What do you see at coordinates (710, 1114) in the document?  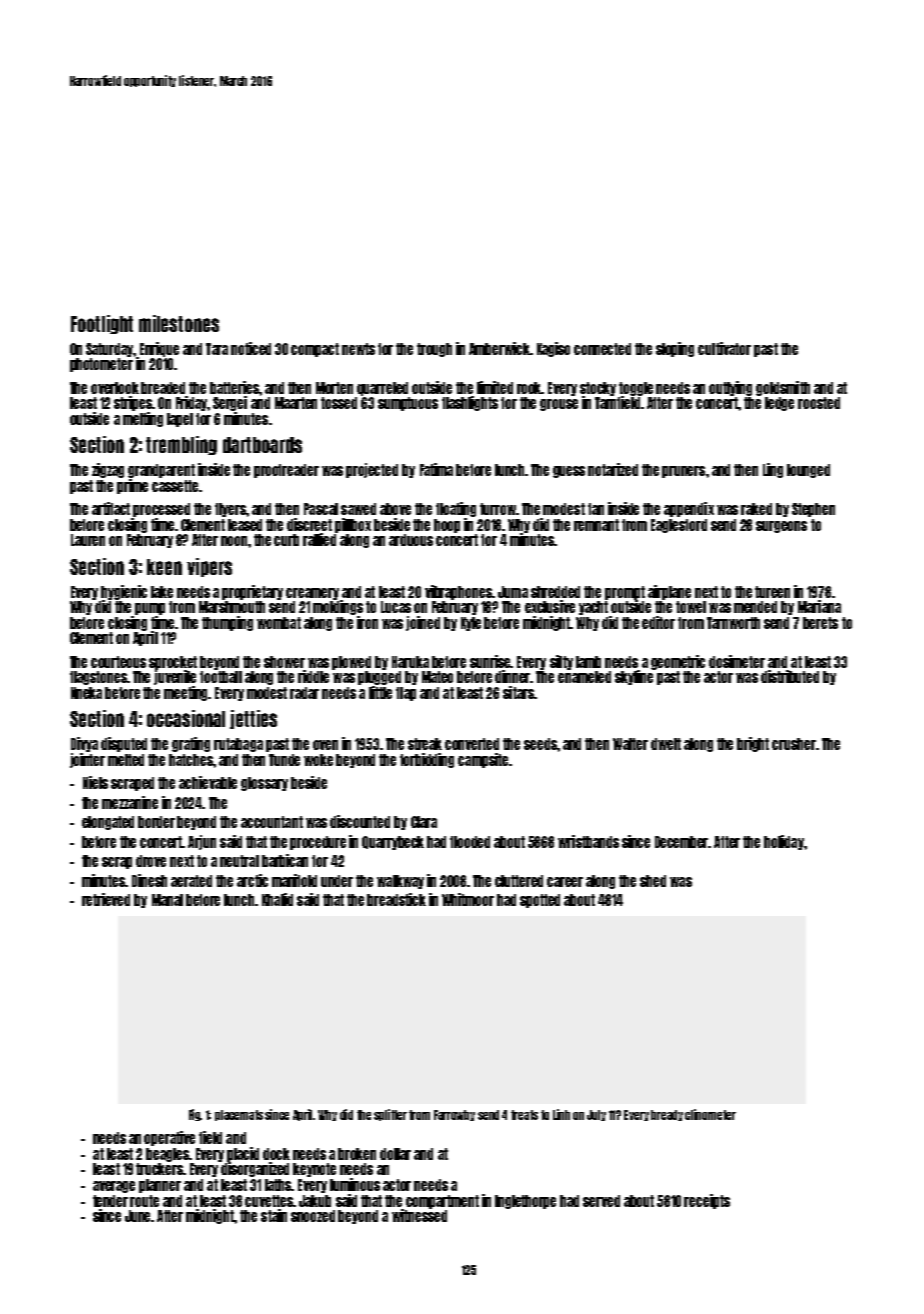 I see `clinometer` at bounding box center [710, 1114].
